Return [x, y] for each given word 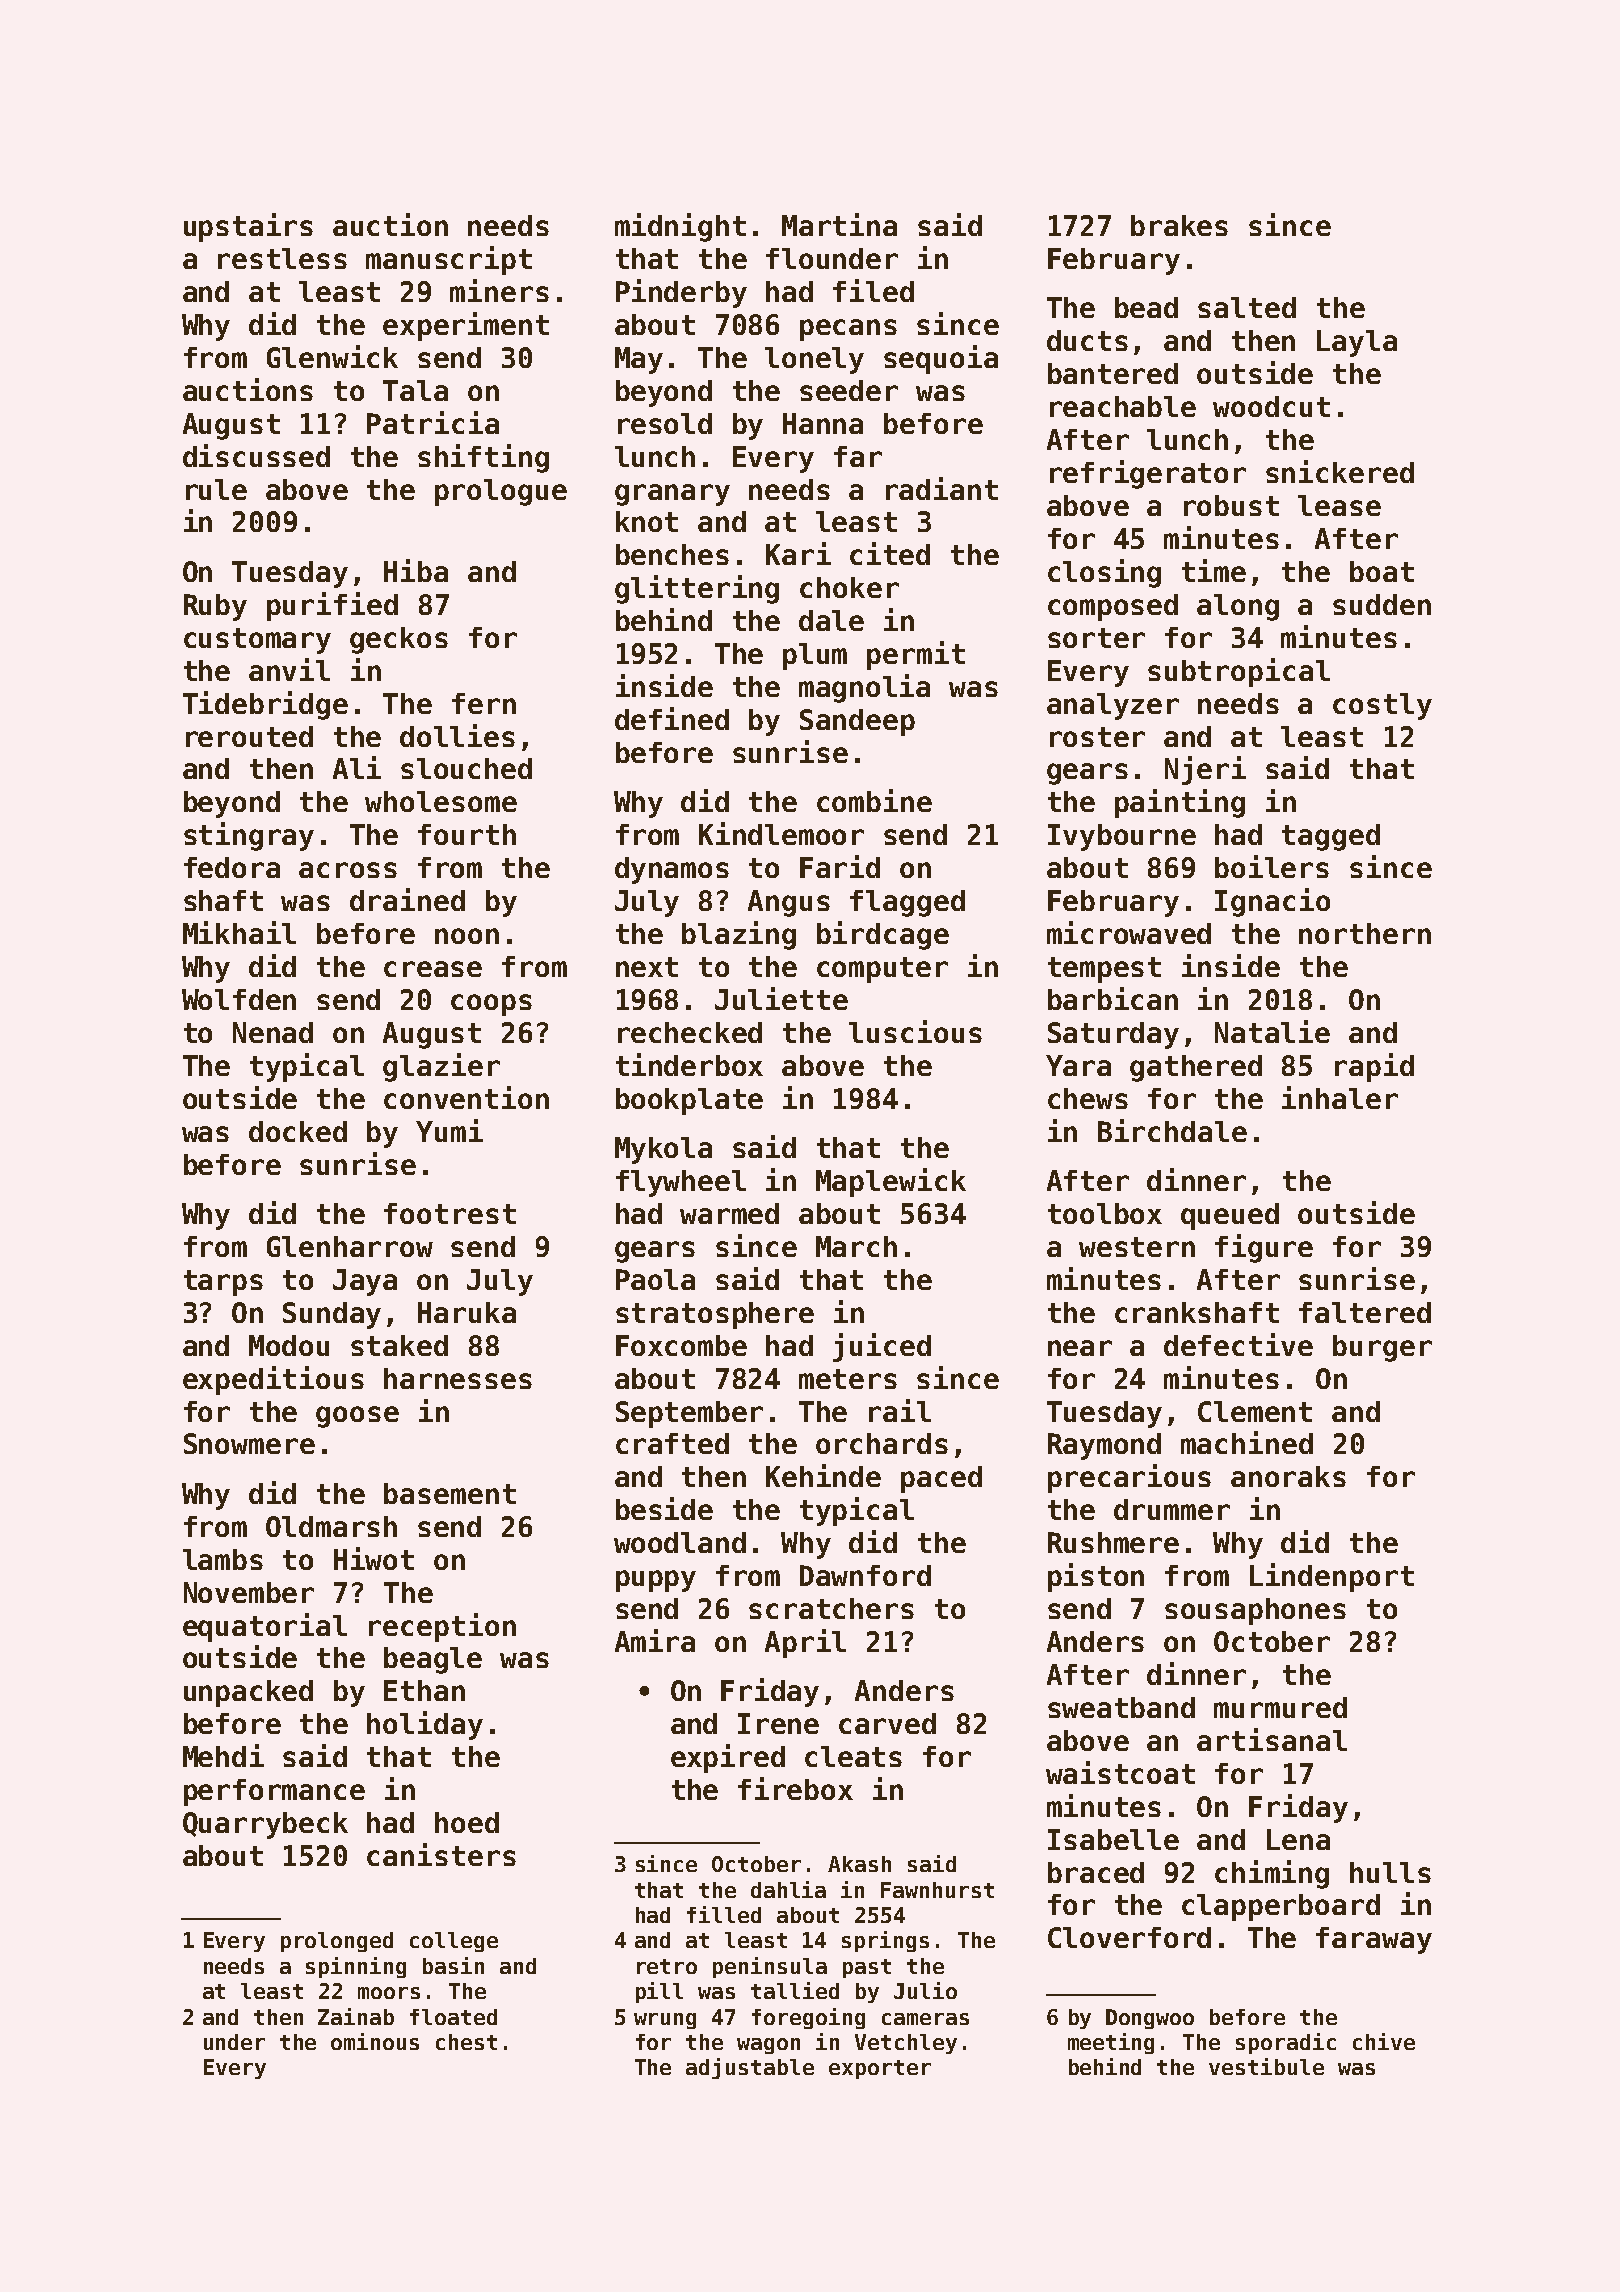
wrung [665, 2021]
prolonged [337, 1942]
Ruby [215, 607]
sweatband [1121, 1707]
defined [672, 718]
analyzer [1113, 706]
